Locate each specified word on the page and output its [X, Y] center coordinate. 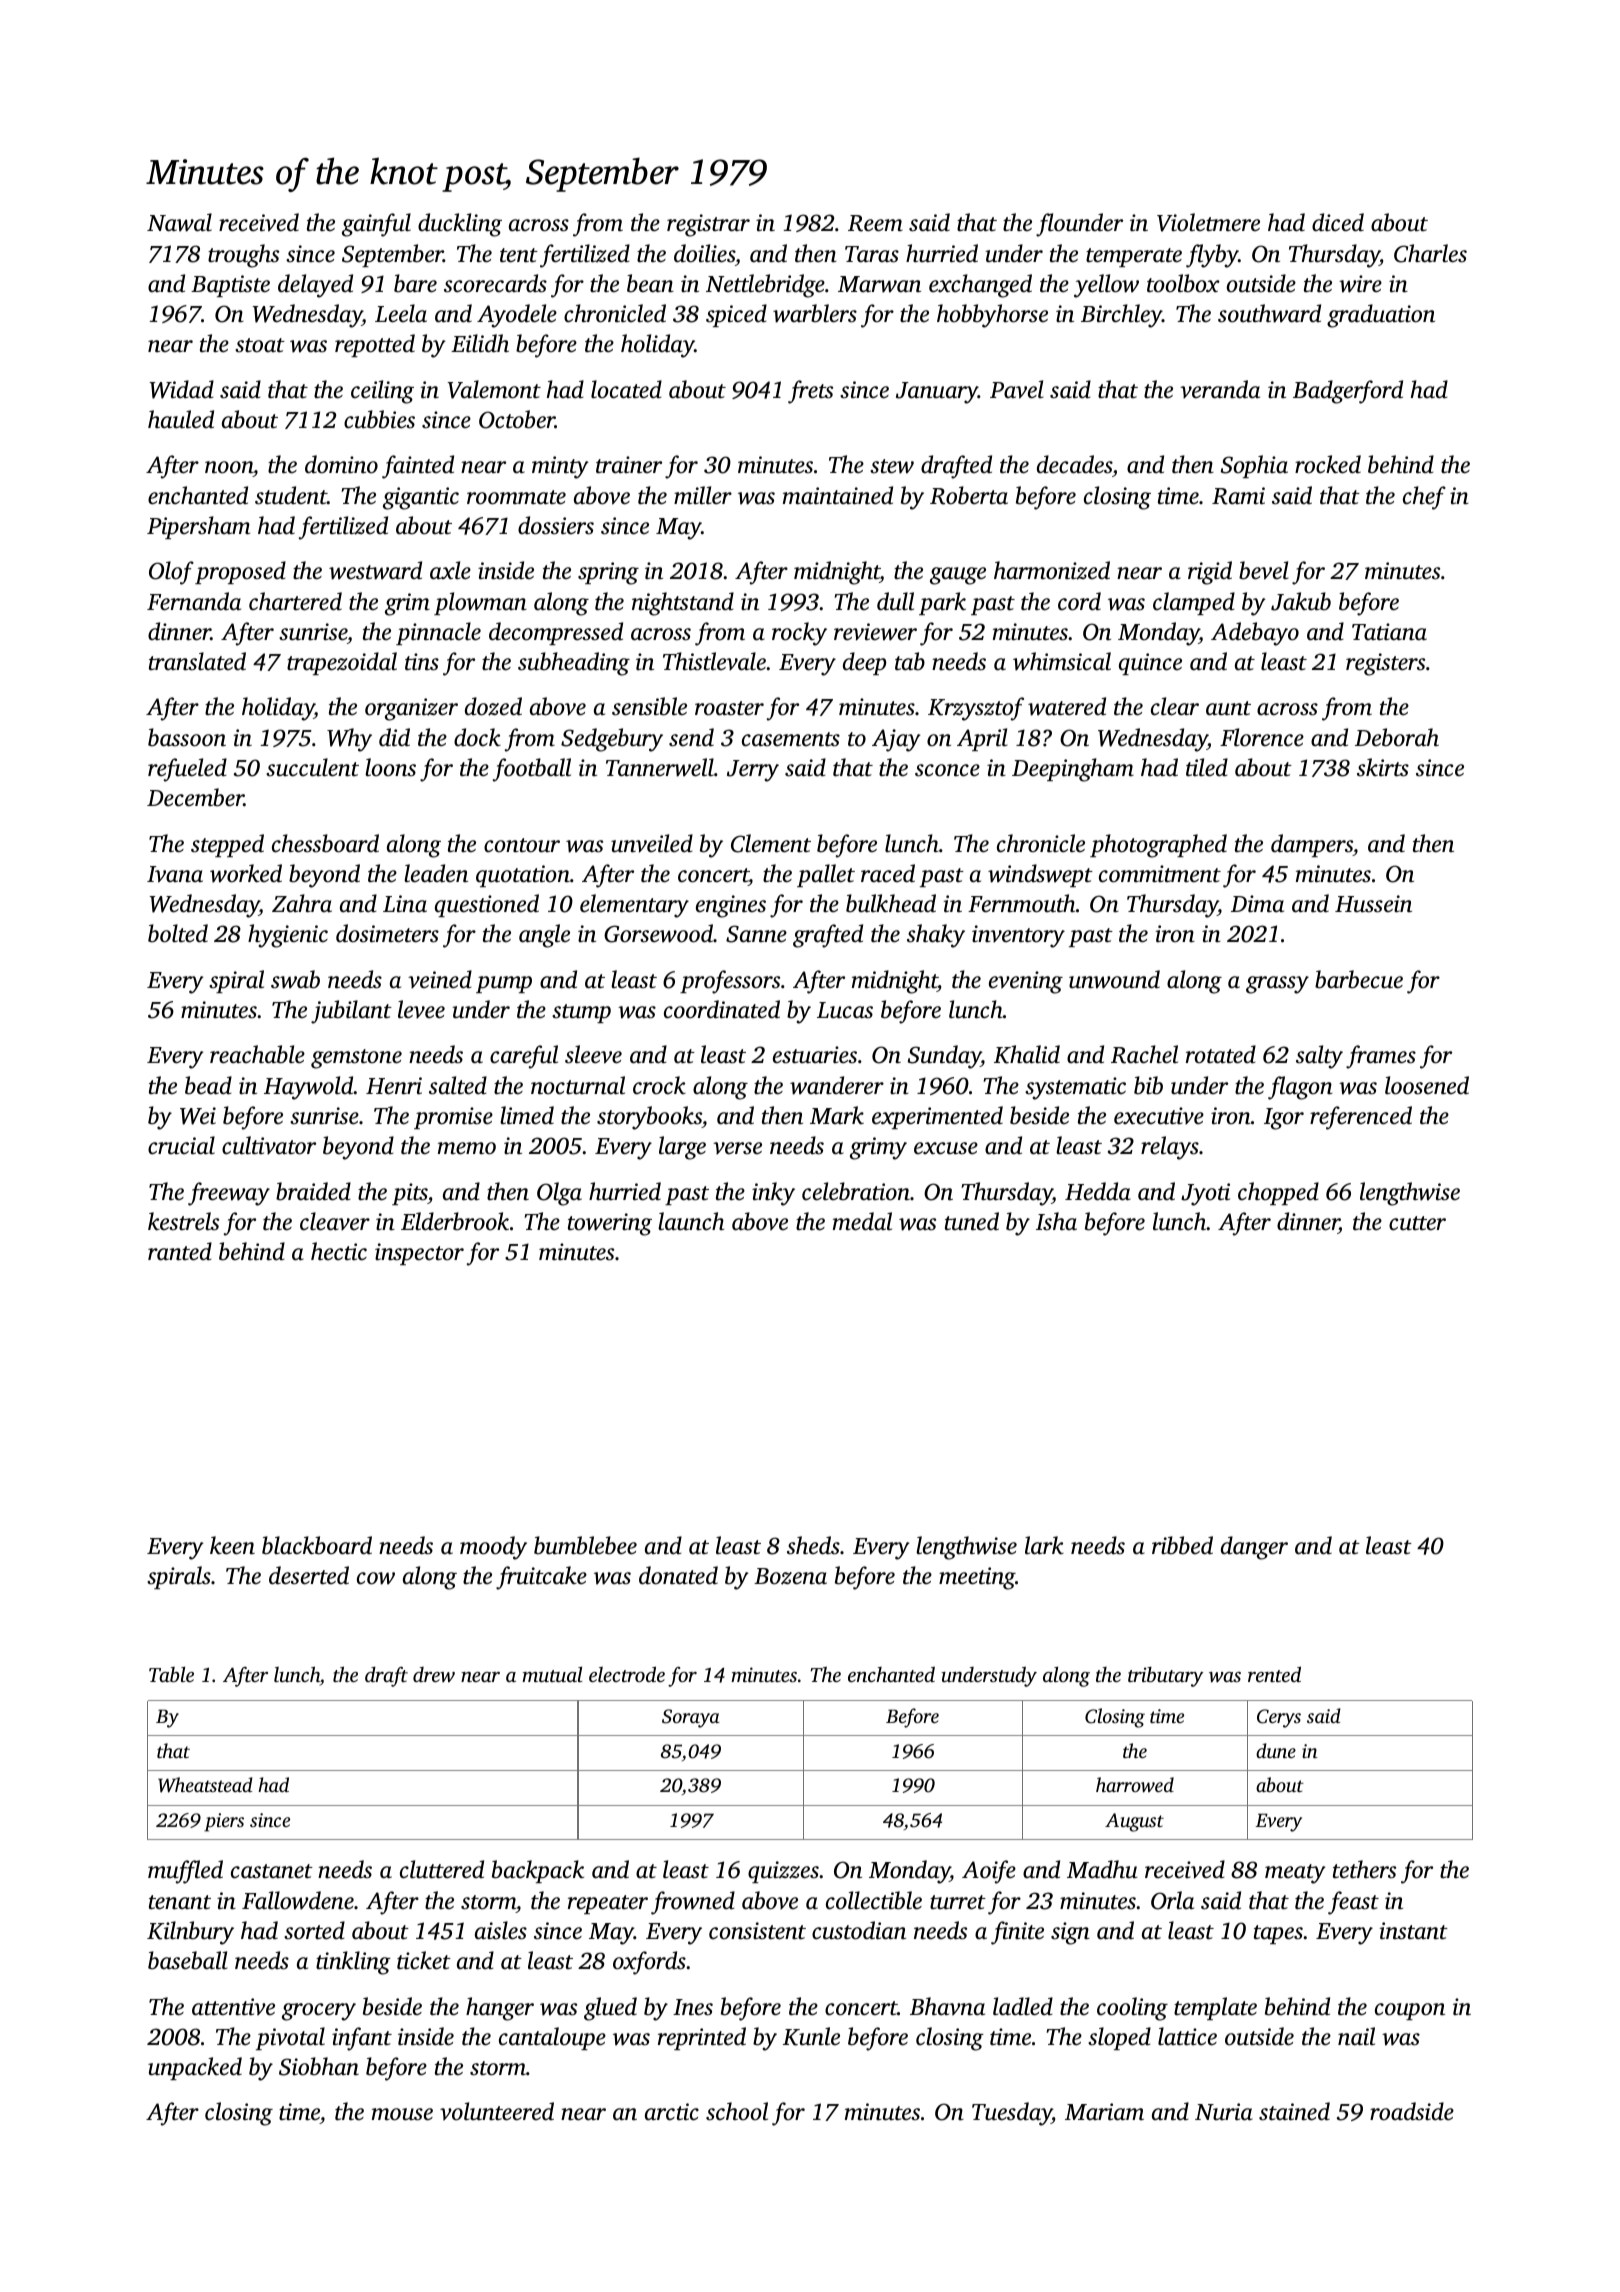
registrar [708, 225]
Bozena [790, 1576]
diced [1338, 222]
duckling [460, 225]
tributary [1165, 1677]
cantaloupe [552, 2038]
